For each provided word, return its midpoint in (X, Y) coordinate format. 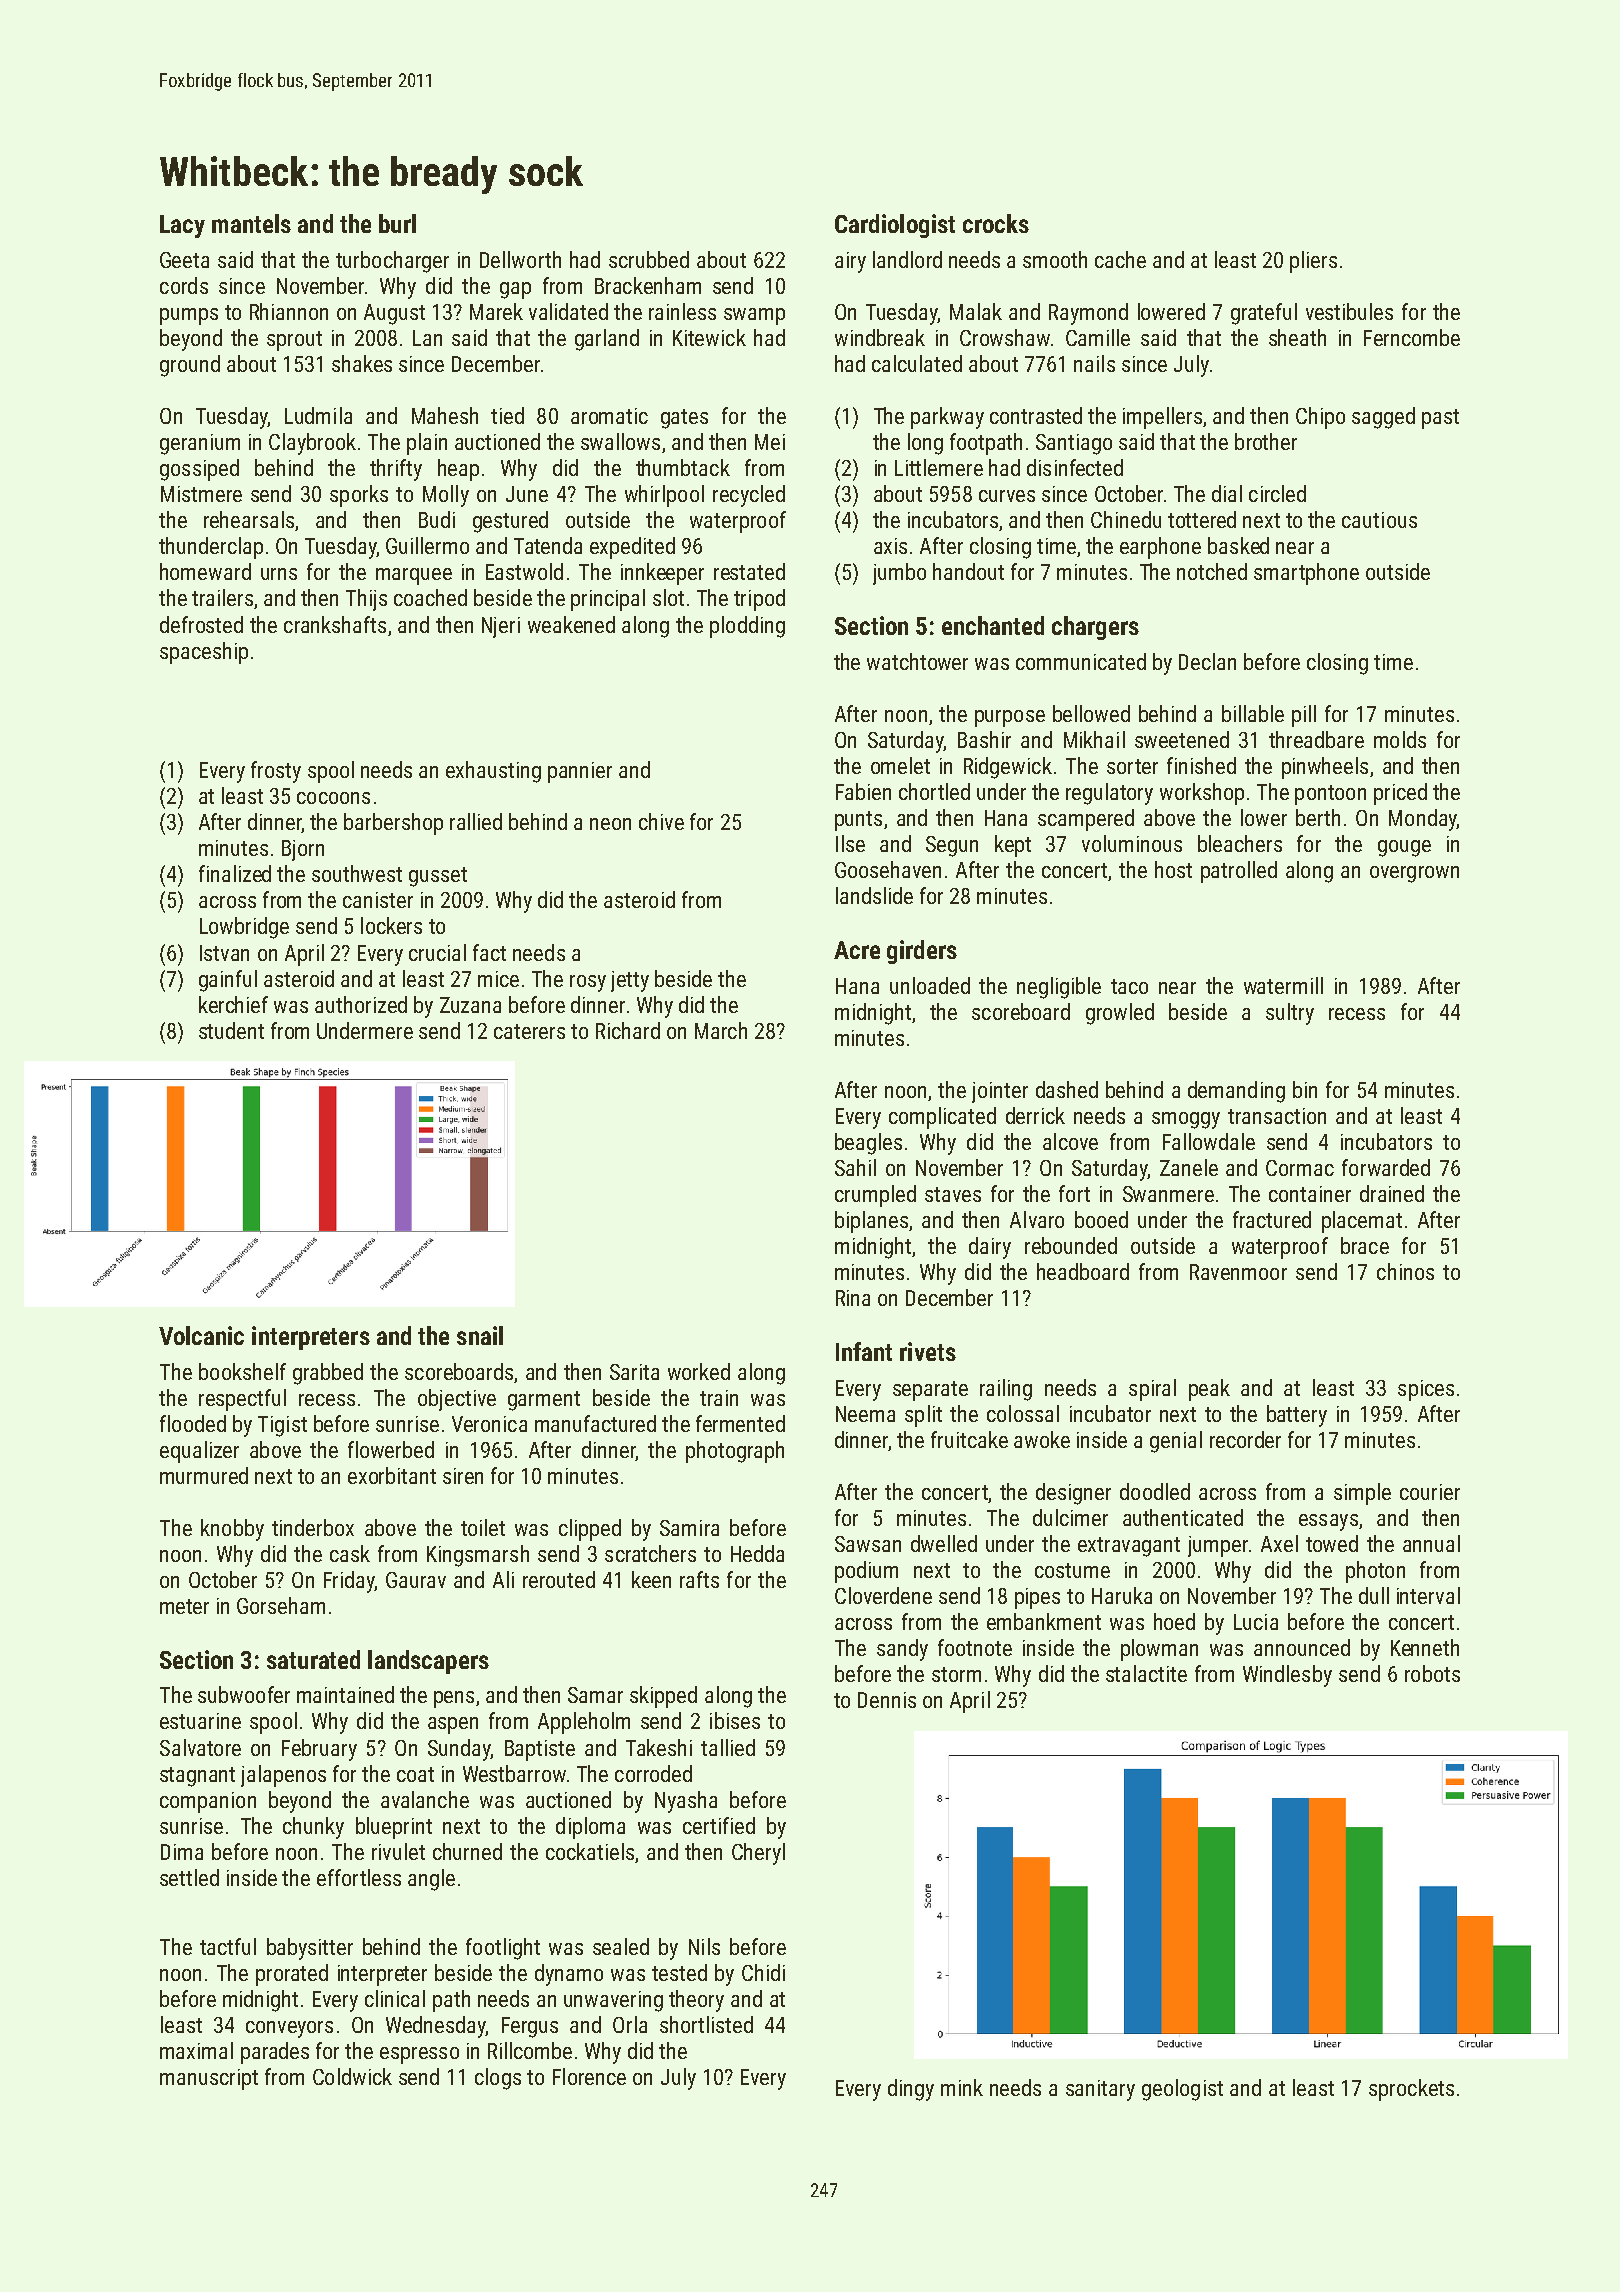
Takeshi (659, 1747)
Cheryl (758, 1854)
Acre (857, 950)
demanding (1236, 1092)
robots (1432, 1673)
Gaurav (416, 1580)
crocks (996, 223)
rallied (476, 821)
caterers (529, 1031)
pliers (1313, 262)
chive (661, 821)
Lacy (182, 226)
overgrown (1414, 874)
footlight (503, 1949)
